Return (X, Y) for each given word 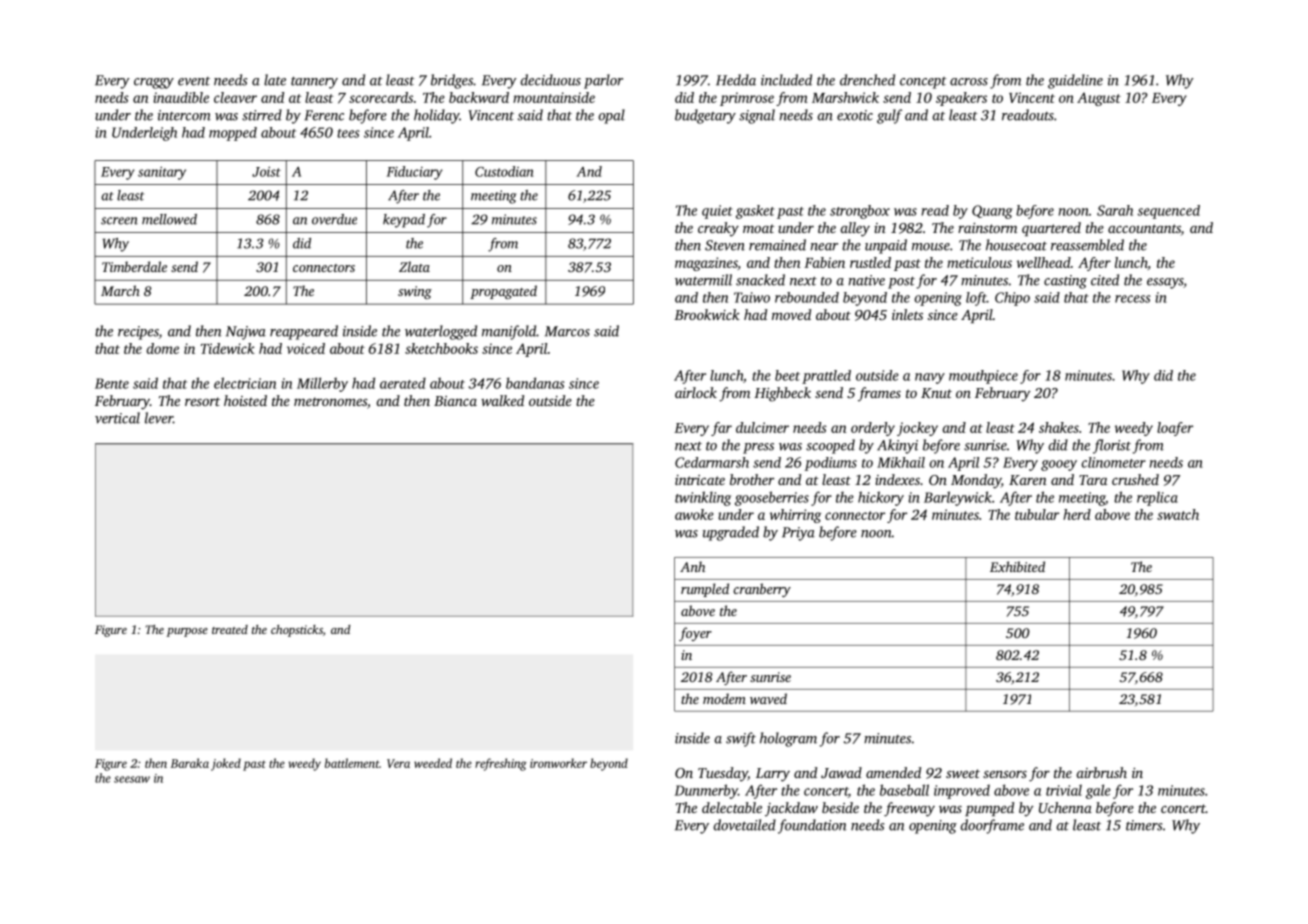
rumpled (705, 590)
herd (1077, 514)
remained (777, 245)
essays (1165, 283)
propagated (503, 292)
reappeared (304, 332)
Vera (398, 763)
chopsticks (297, 631)
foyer (695, 634)
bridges (452, 81)
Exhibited (1017, 566)
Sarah (1115, 210)
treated (230, 629)
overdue (334, 219)
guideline (1075, 81)
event (194, 81)
